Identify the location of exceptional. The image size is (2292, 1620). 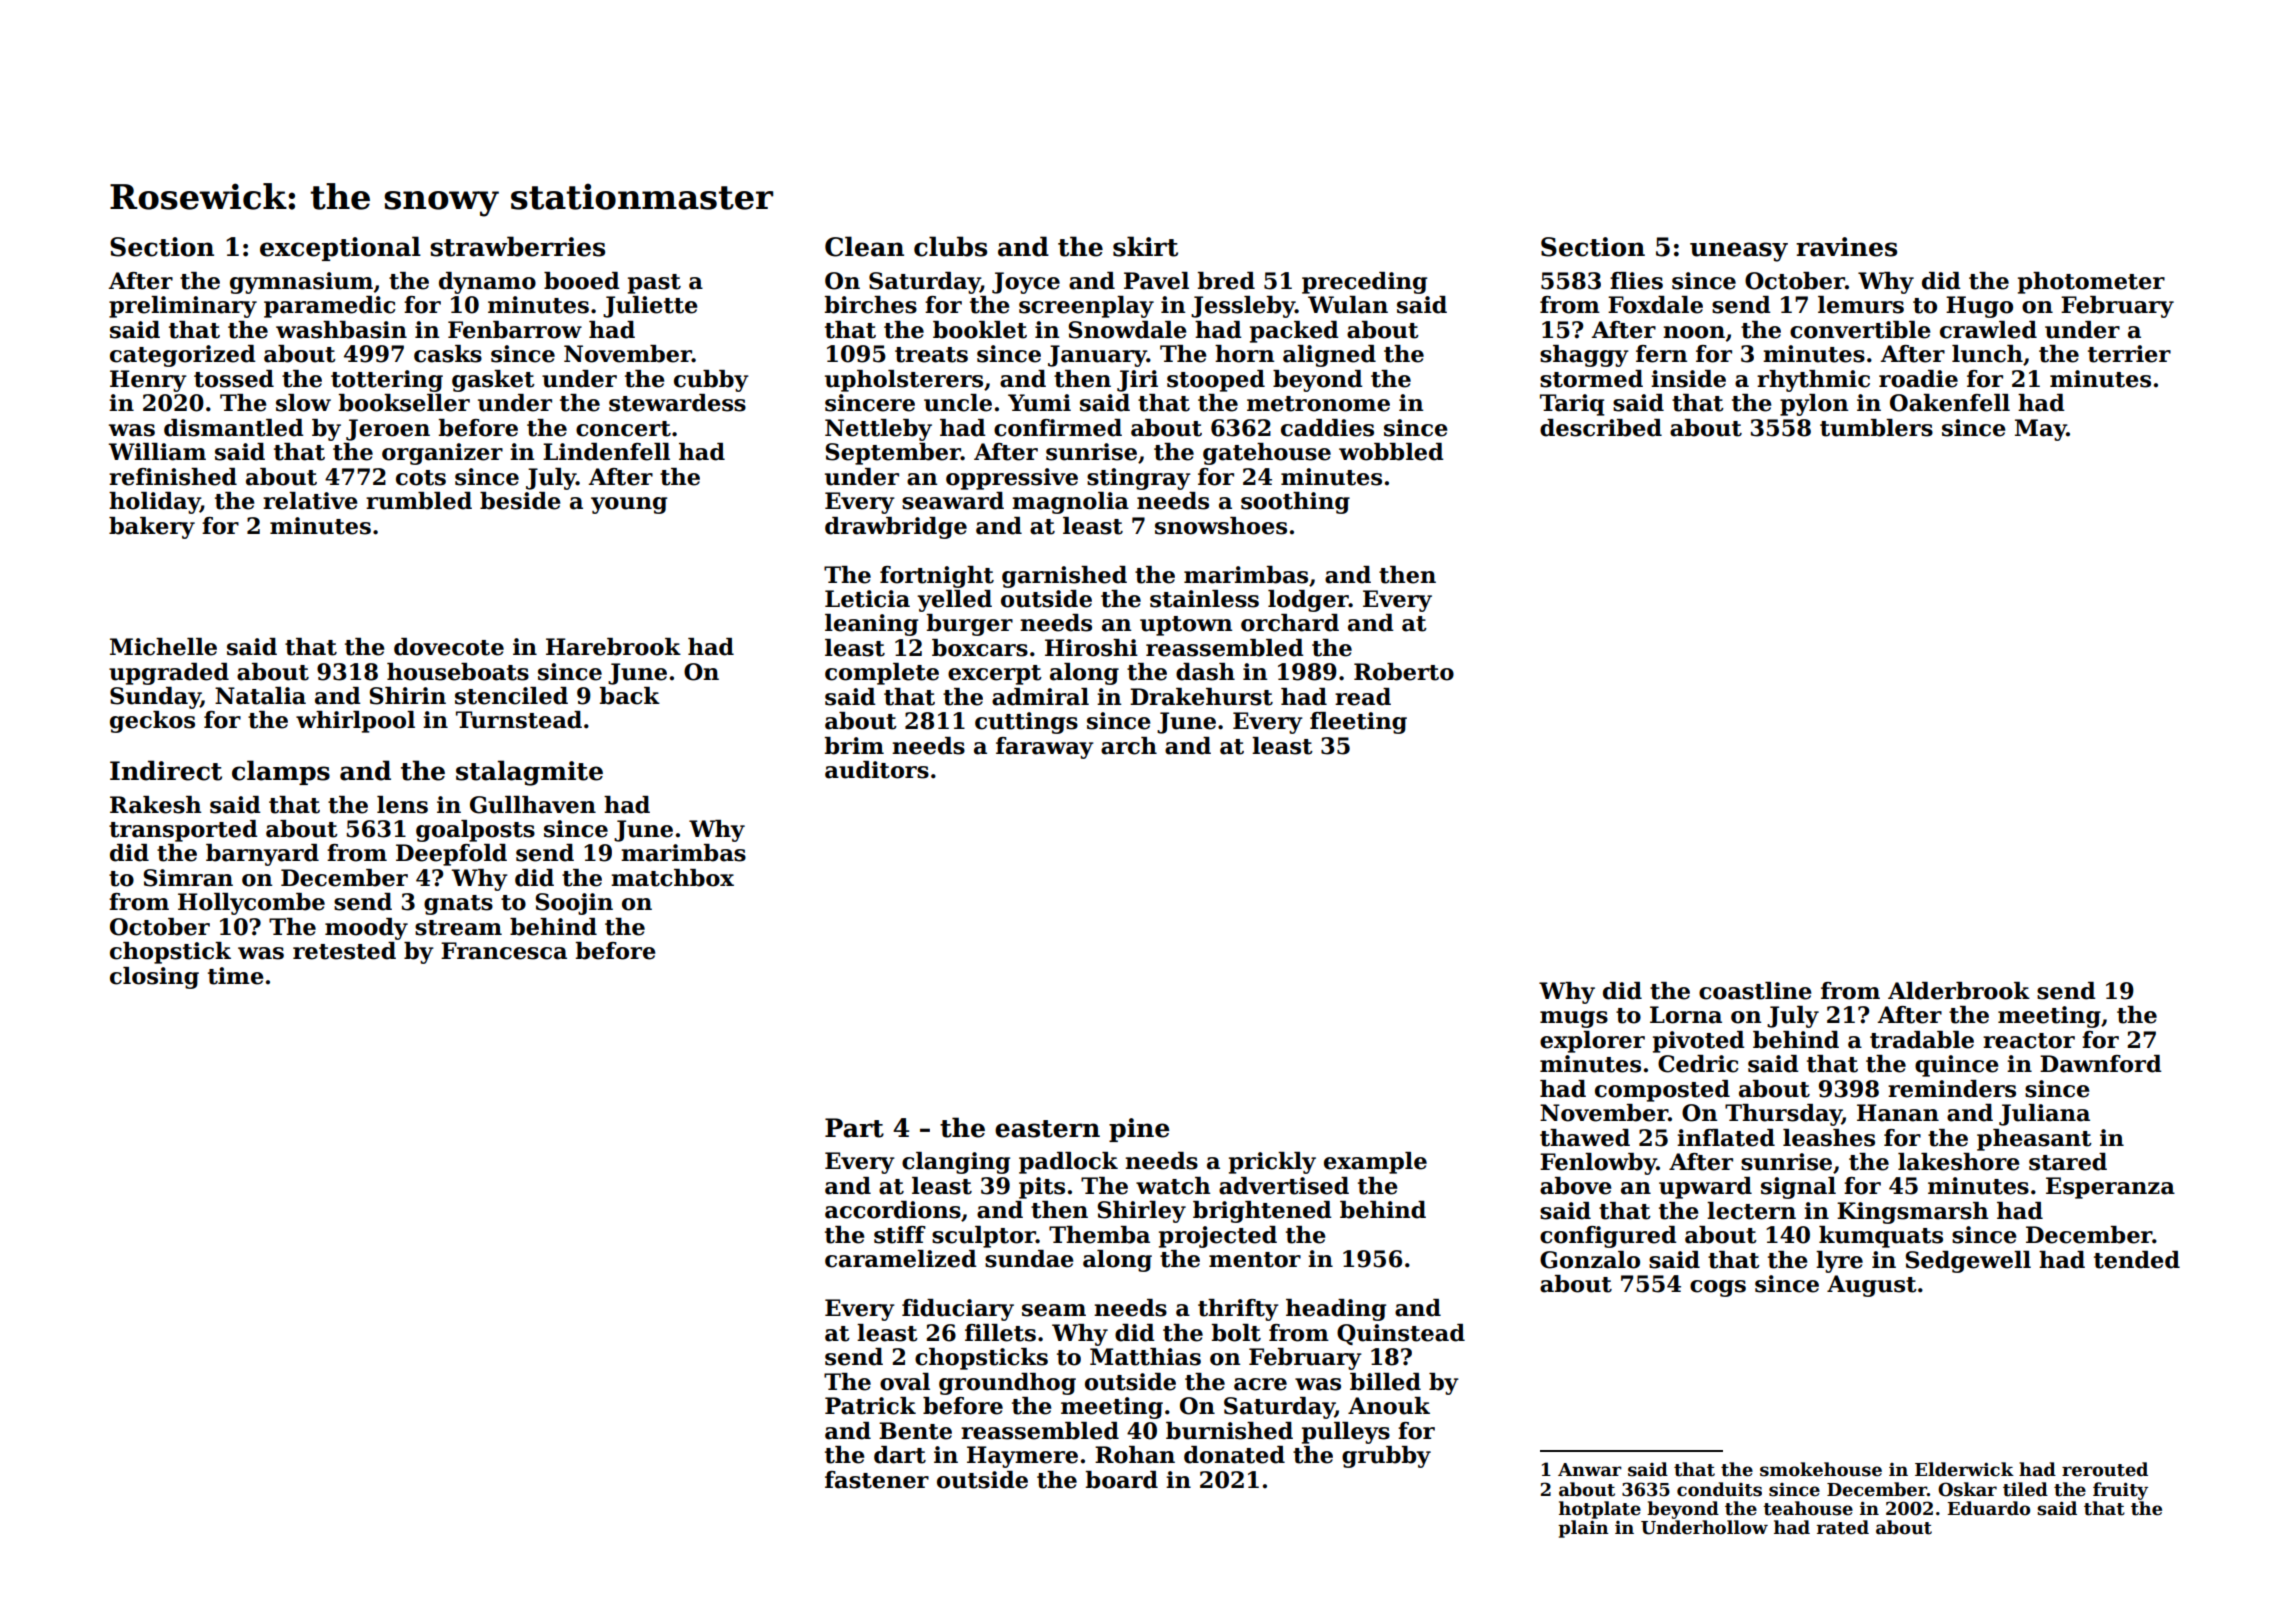
(340, 248).
